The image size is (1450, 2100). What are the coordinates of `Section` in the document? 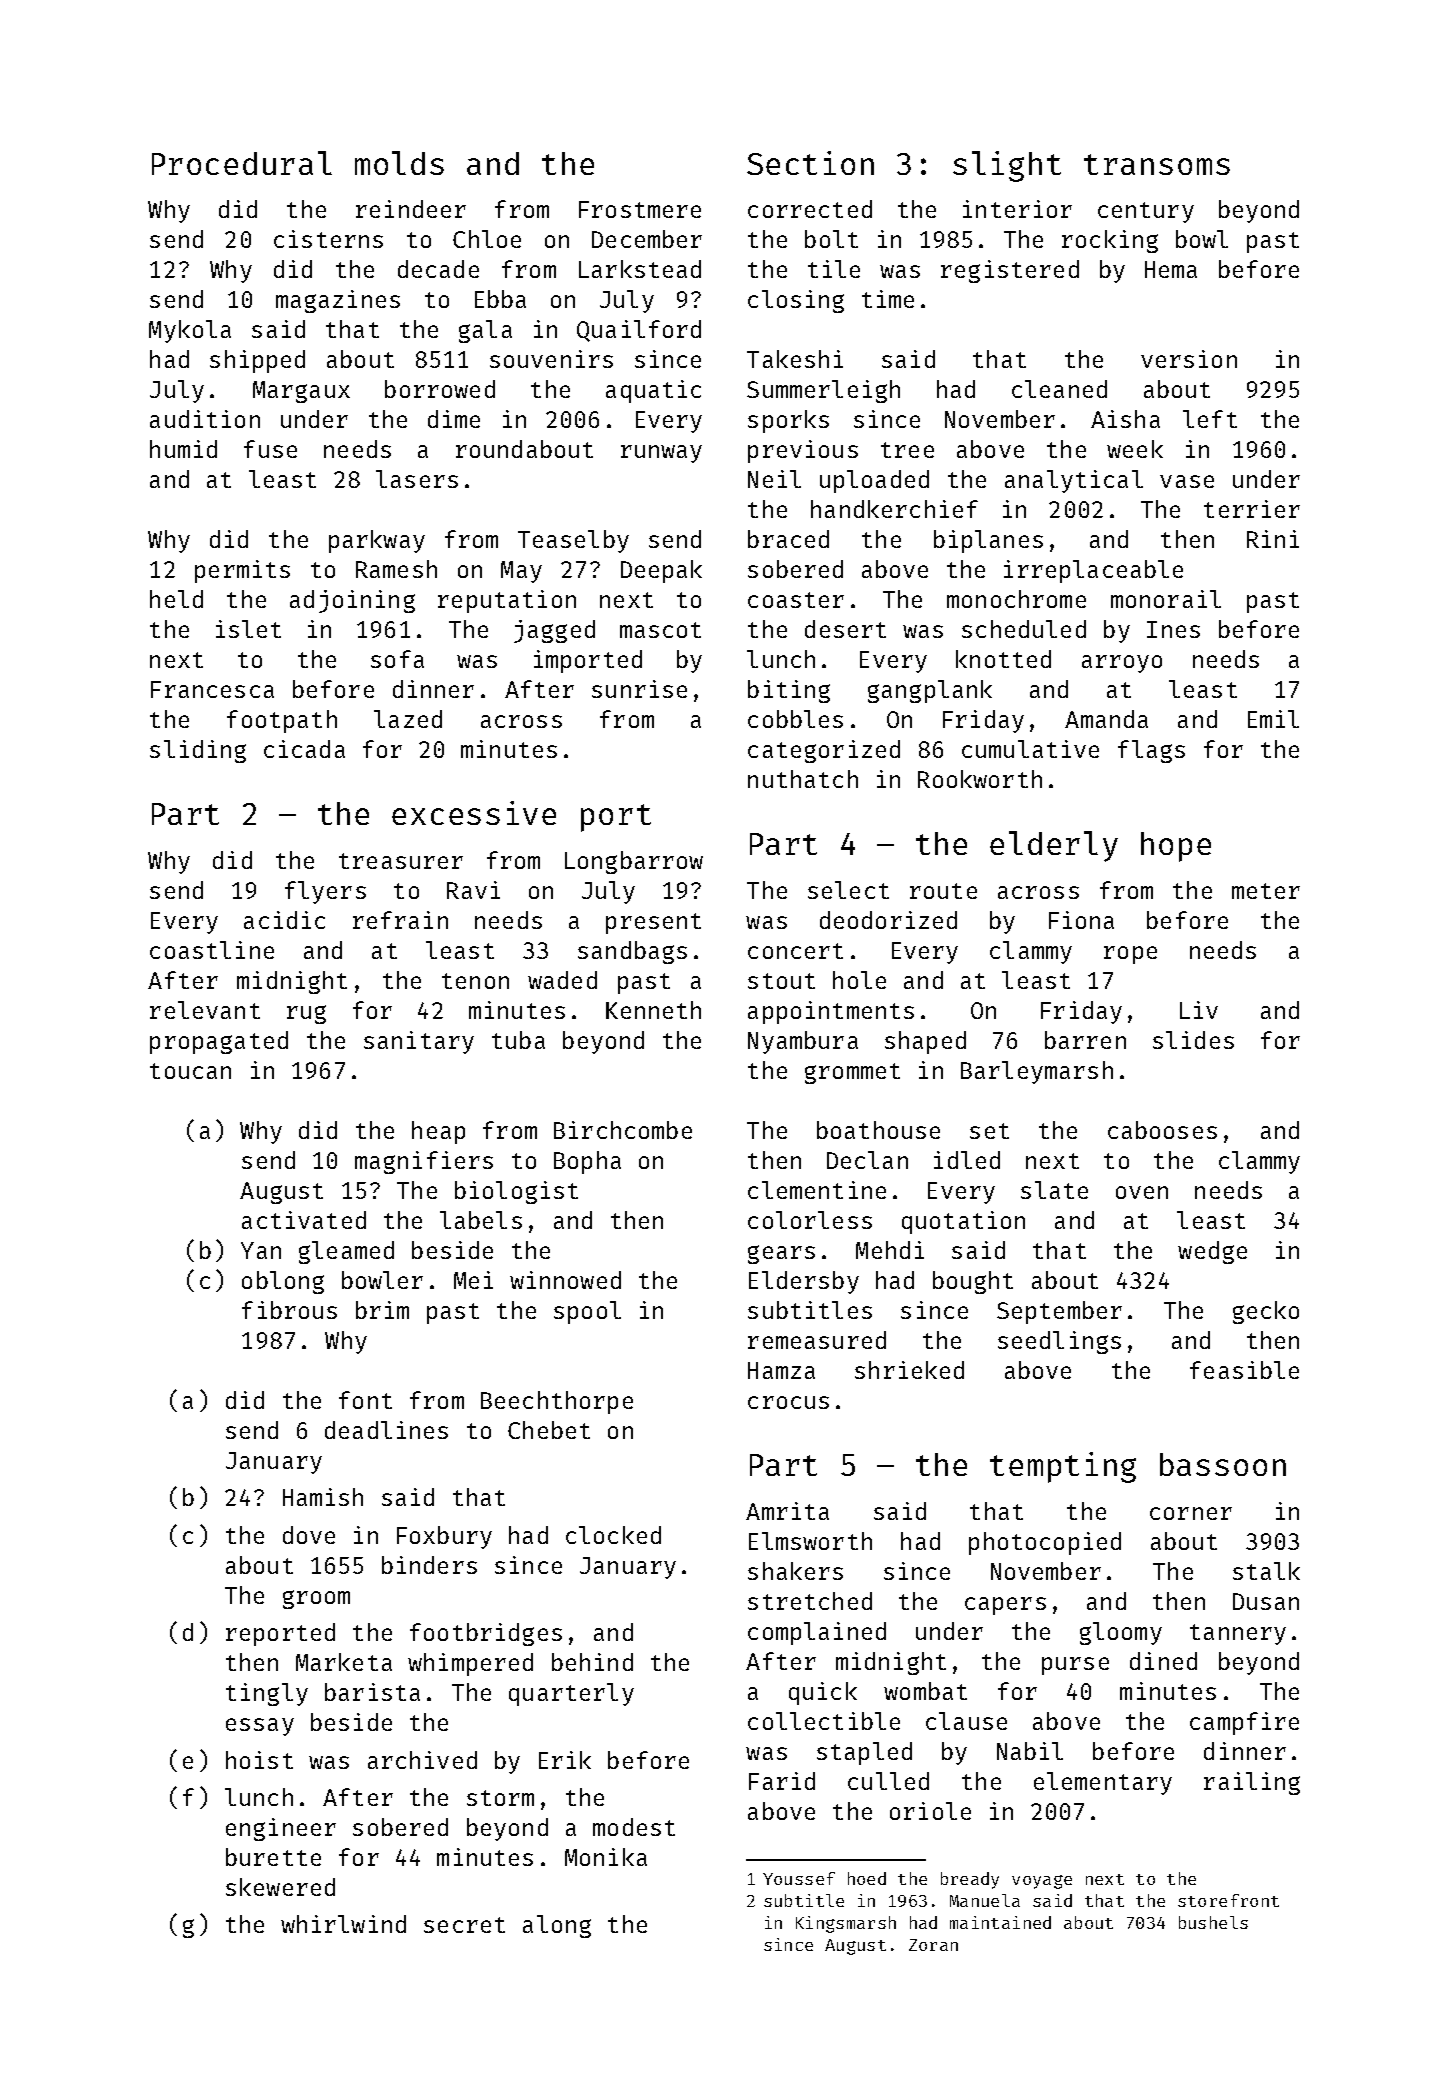 It's located at (810, 163).
